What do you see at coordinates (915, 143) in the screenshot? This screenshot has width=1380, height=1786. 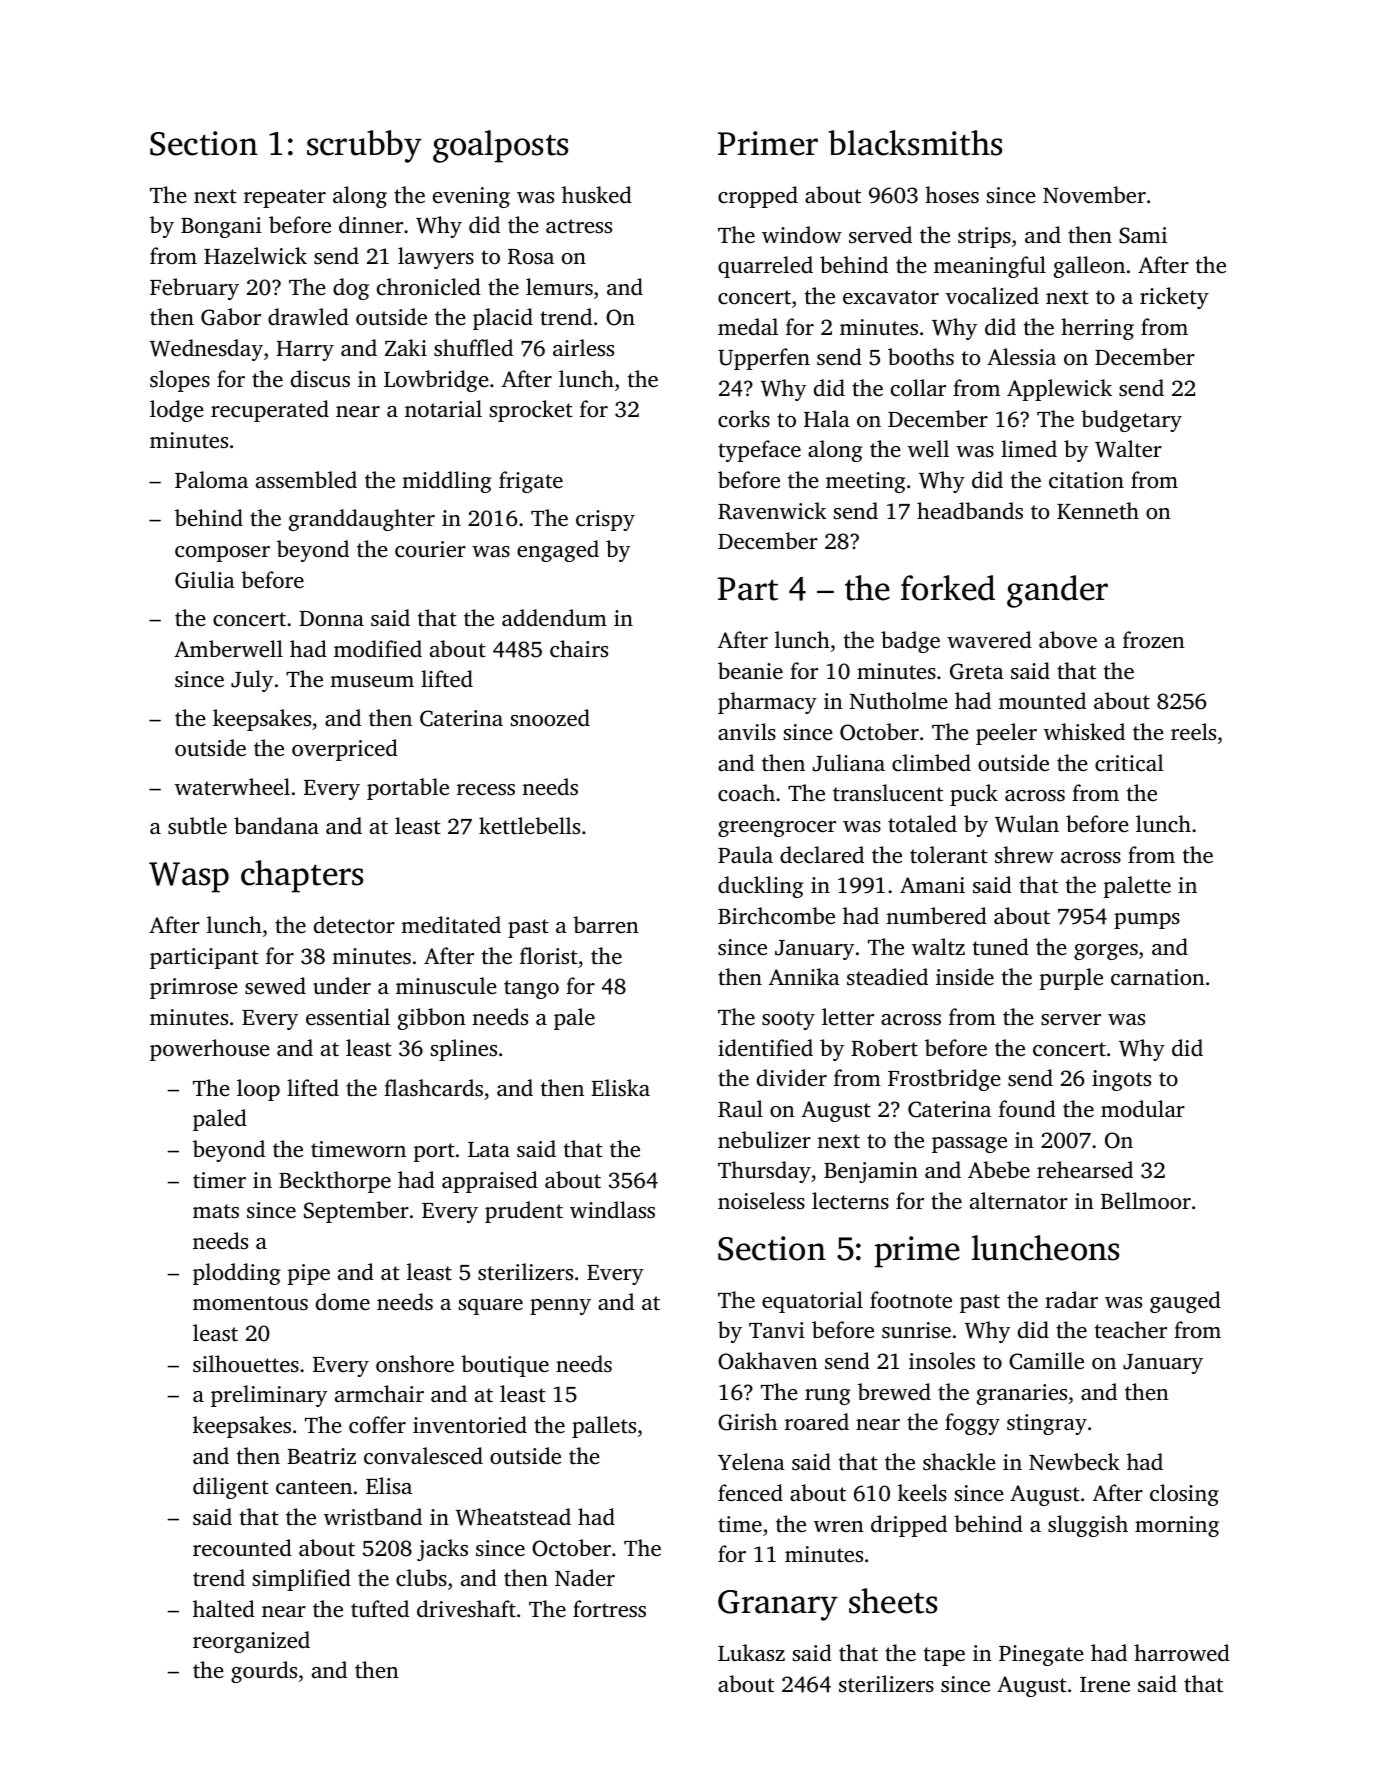 I see `blacksmiths` at bounding box center [915, 143].
